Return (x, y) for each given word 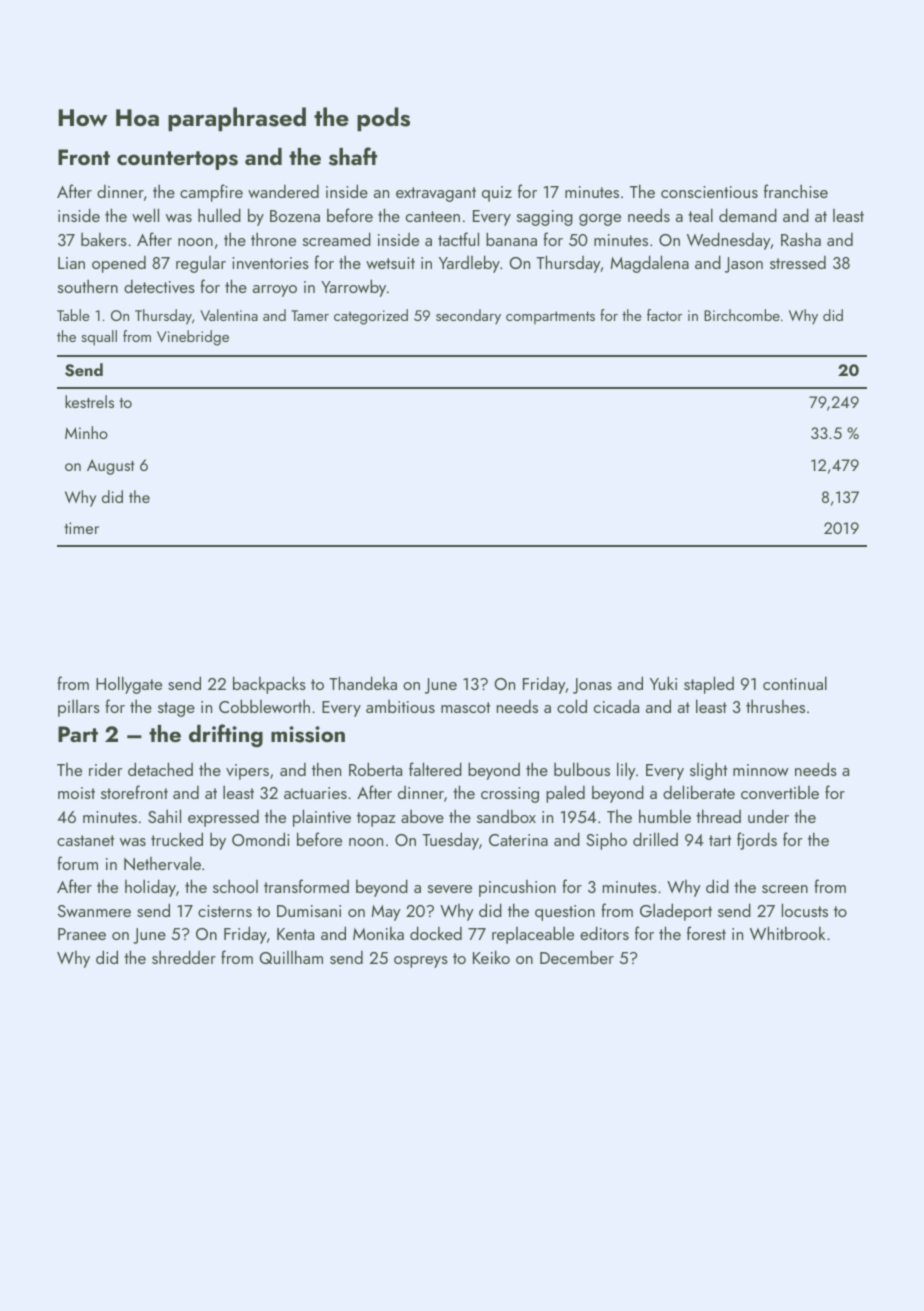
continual (795, 683)
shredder (184, 957)
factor (664, 315)
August (111, 467)
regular (201, 264)
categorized (371, 317)
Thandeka (363, 683)
